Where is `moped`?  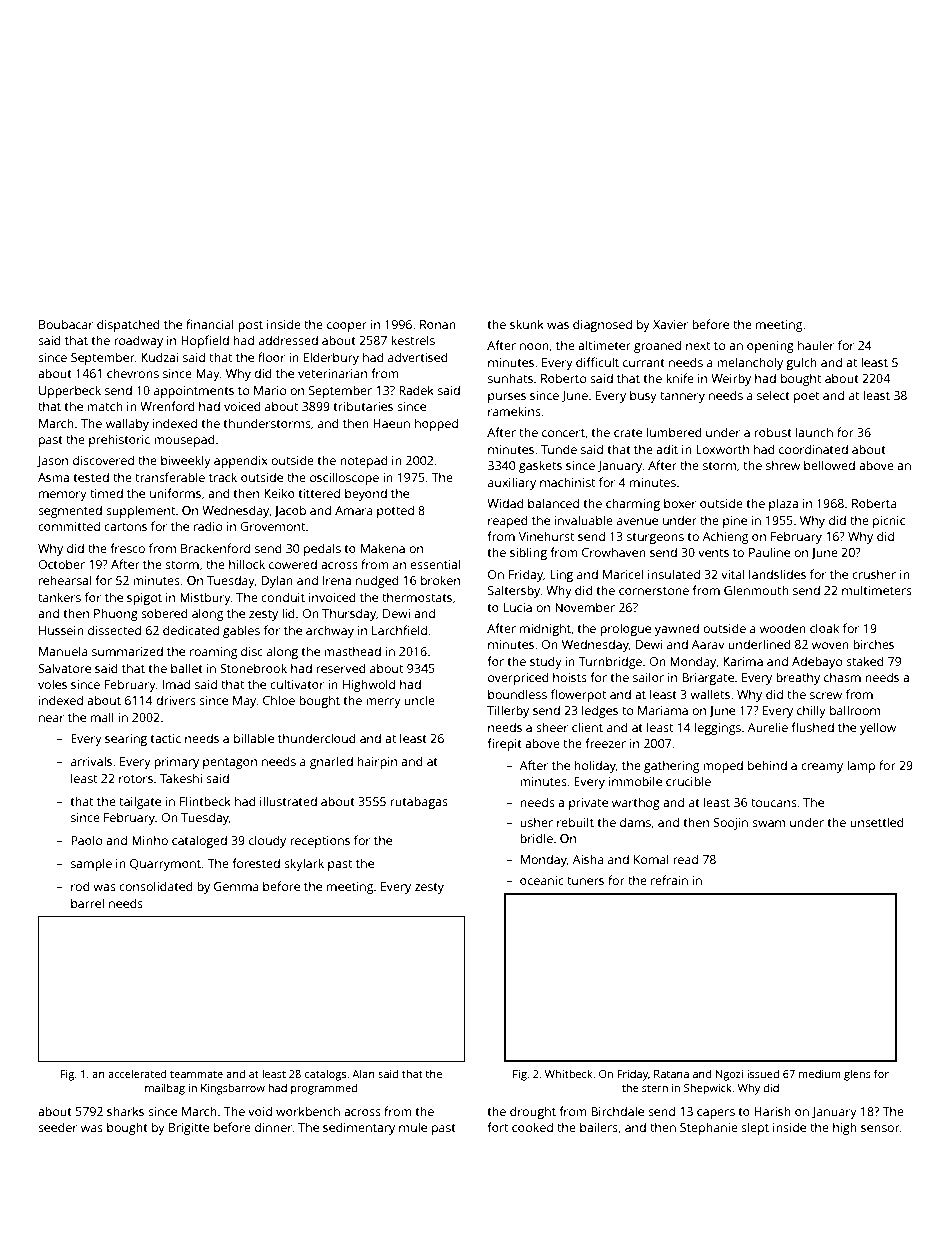
moped is located at coordinates (723, 766).
